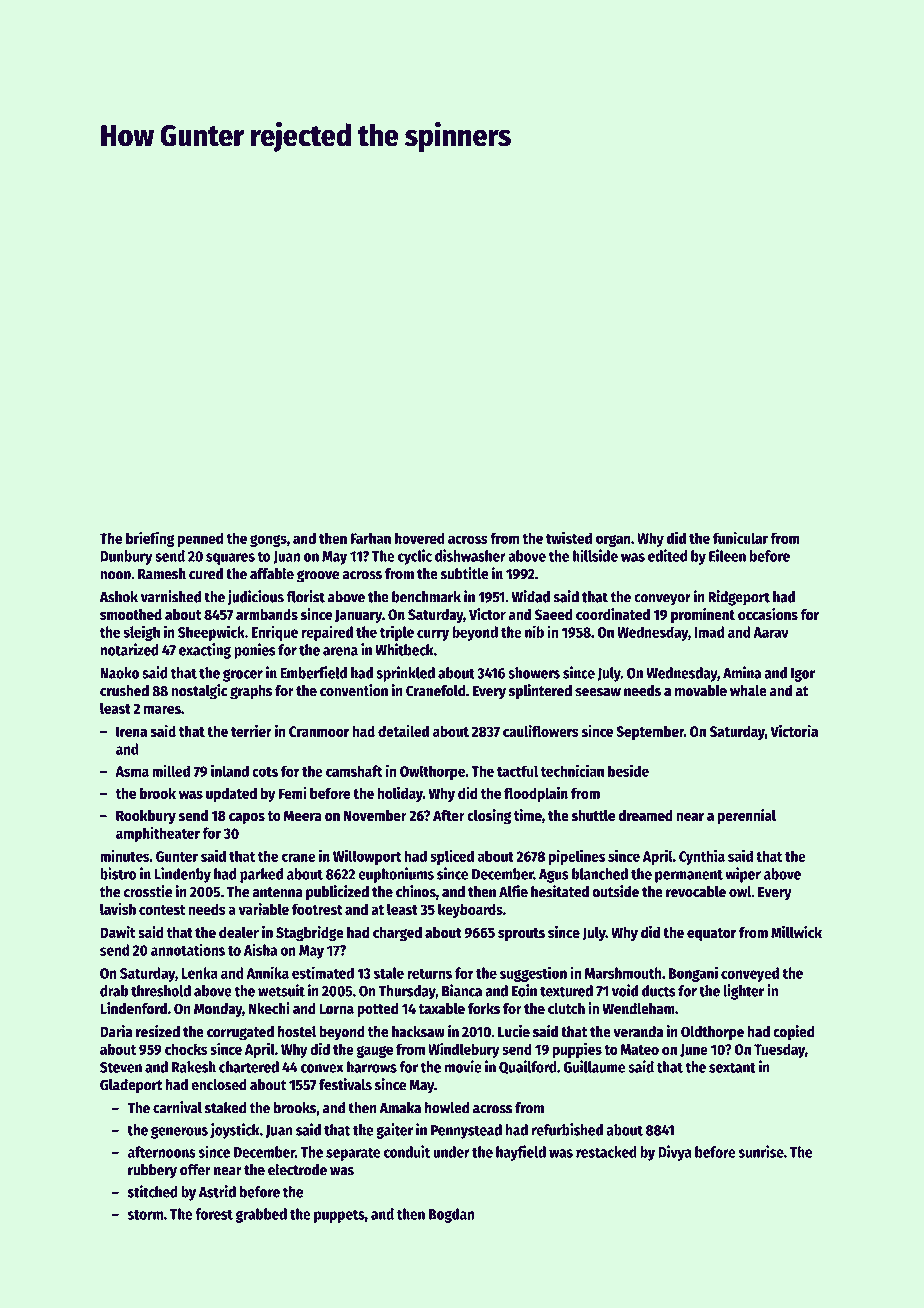 This document has width=924, height=1308. What do you see at coordinates (251, 692) in the document?
I see `graphs` at bounding box center [251, 692].
